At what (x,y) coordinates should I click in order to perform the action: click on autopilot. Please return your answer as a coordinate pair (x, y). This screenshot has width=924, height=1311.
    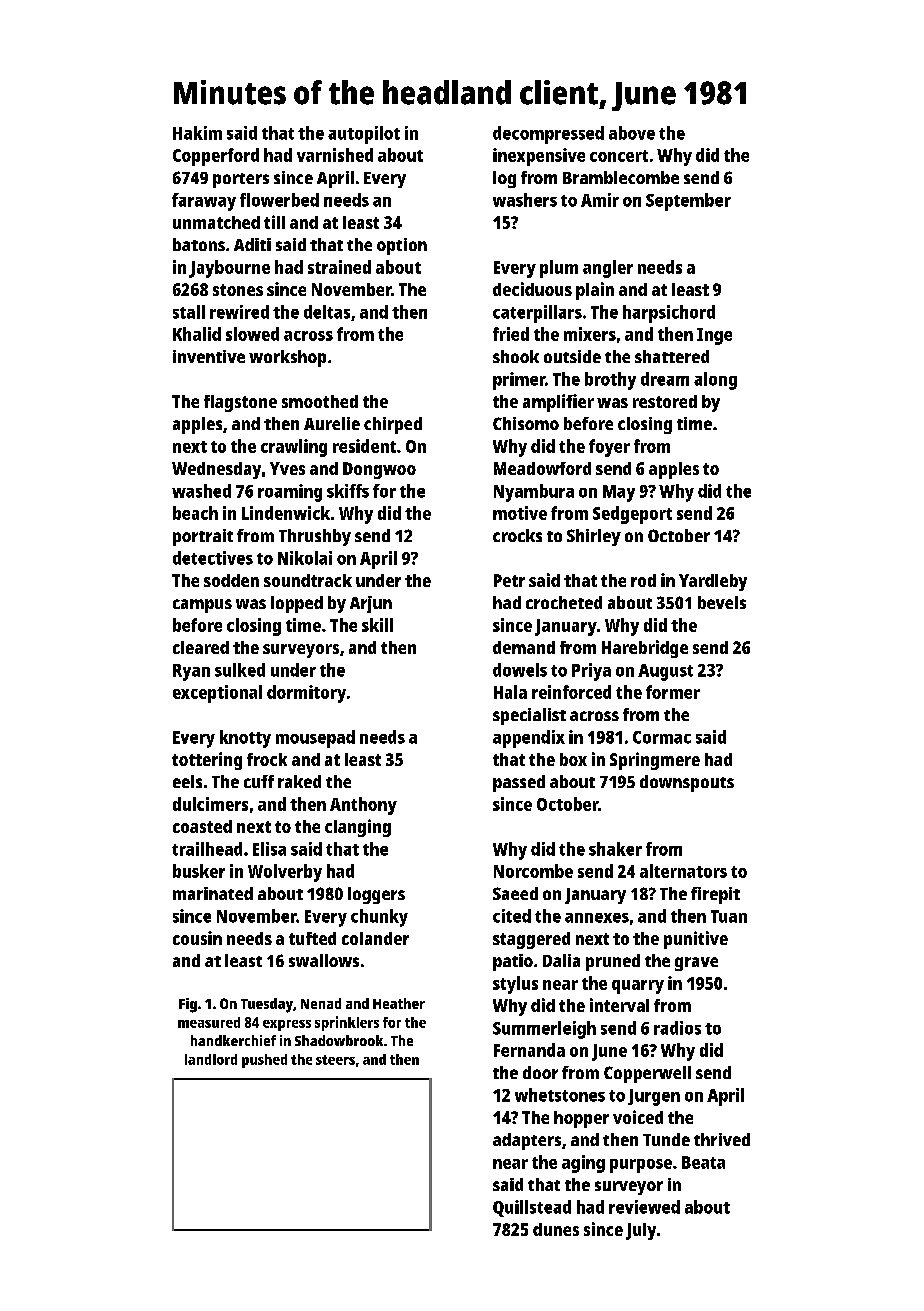
    Looking at the image, I should click on (364, 135).
